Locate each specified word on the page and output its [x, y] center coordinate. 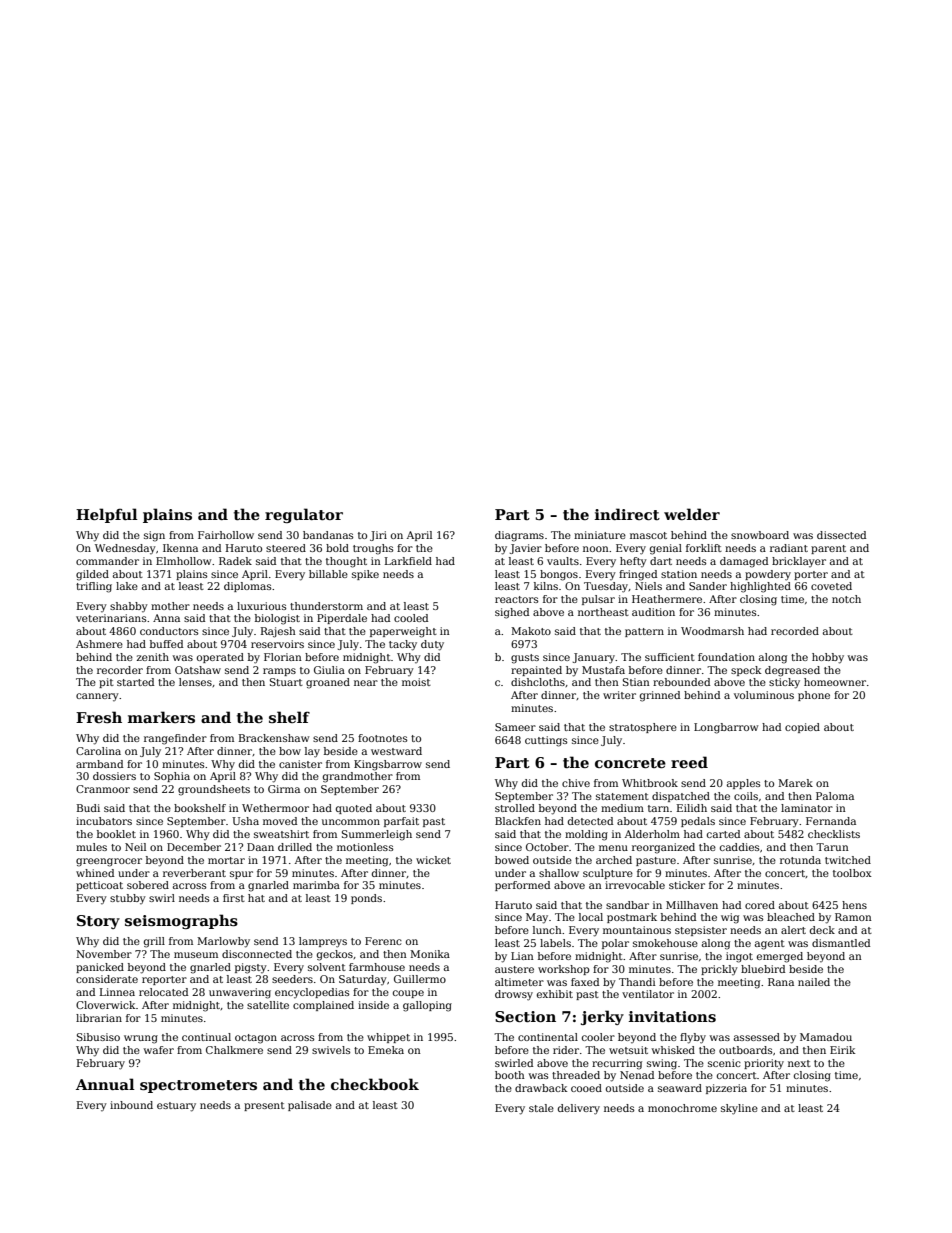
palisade [310, 1106]
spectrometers [198, 1086]
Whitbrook [650, 783]
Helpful [107, 515]
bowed [512, 860]
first [234, 898]
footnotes [382, 738]
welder [692, 514]
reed [689, 762]
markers [161, 717]
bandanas [328, 535]
